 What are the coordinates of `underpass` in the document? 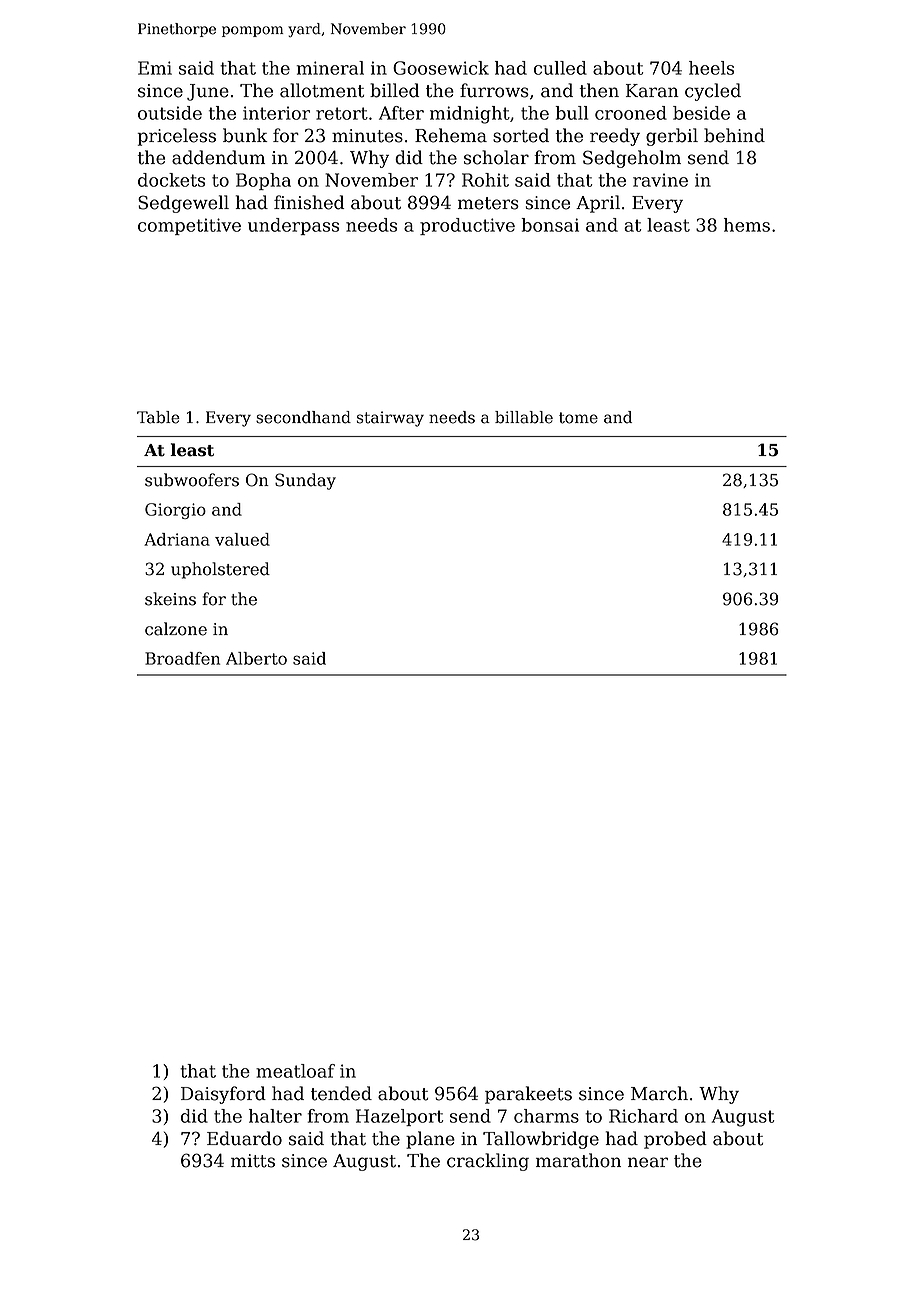 It's located at (293, 226).
